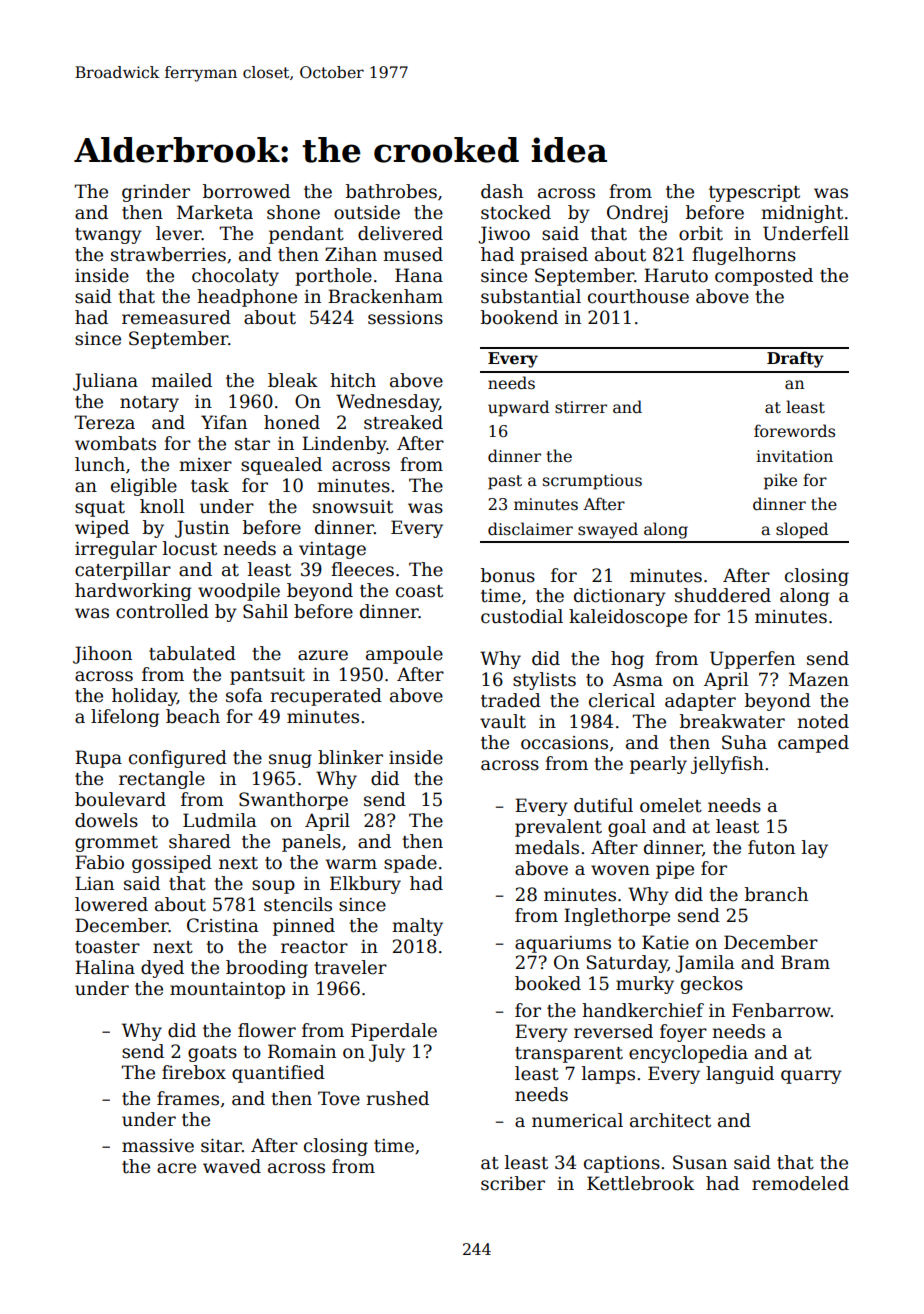  Describe the element at coordinates (290, 761) in the screenshot. I see `snug` at that location.
